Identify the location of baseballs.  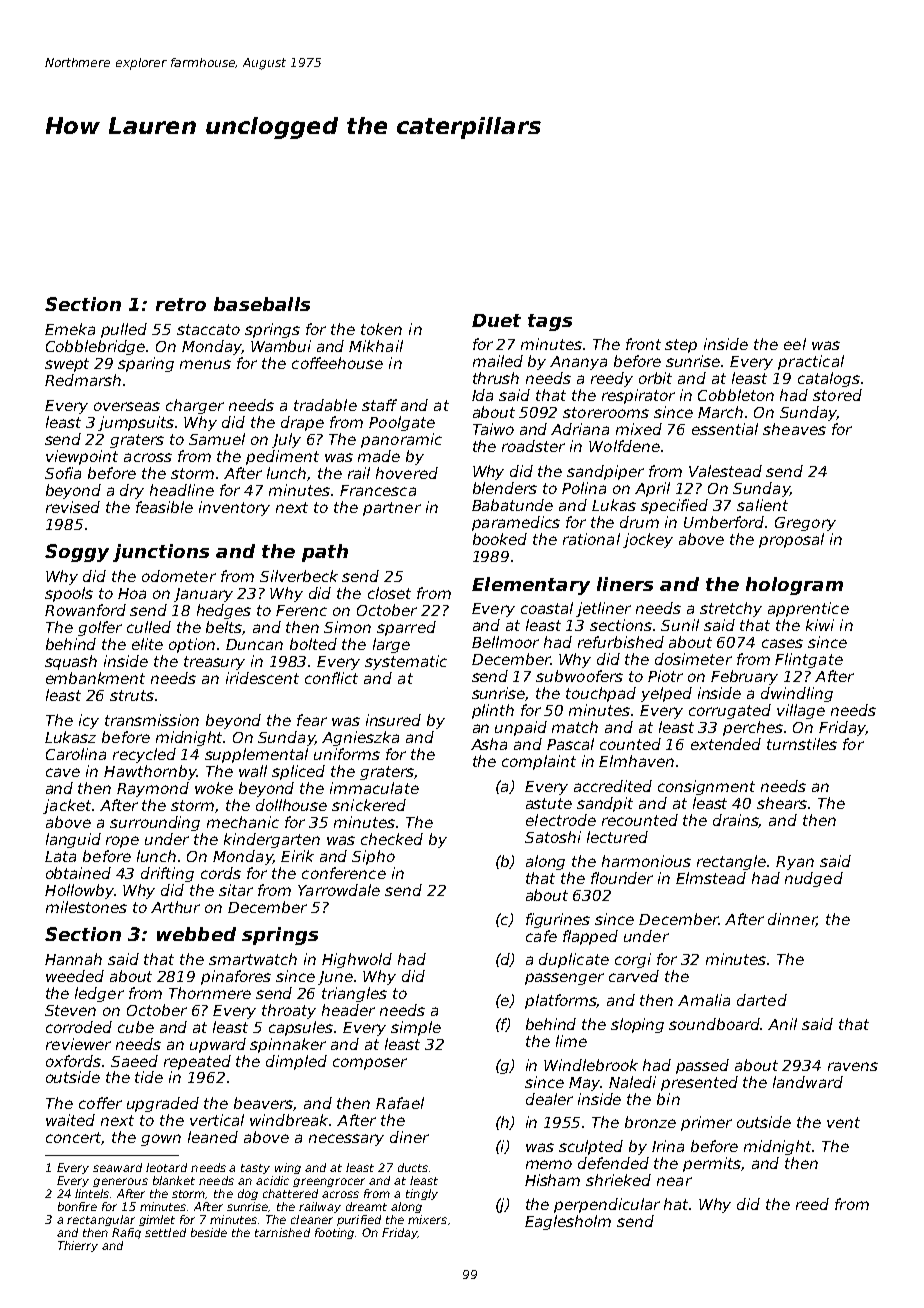
(262, 304).
